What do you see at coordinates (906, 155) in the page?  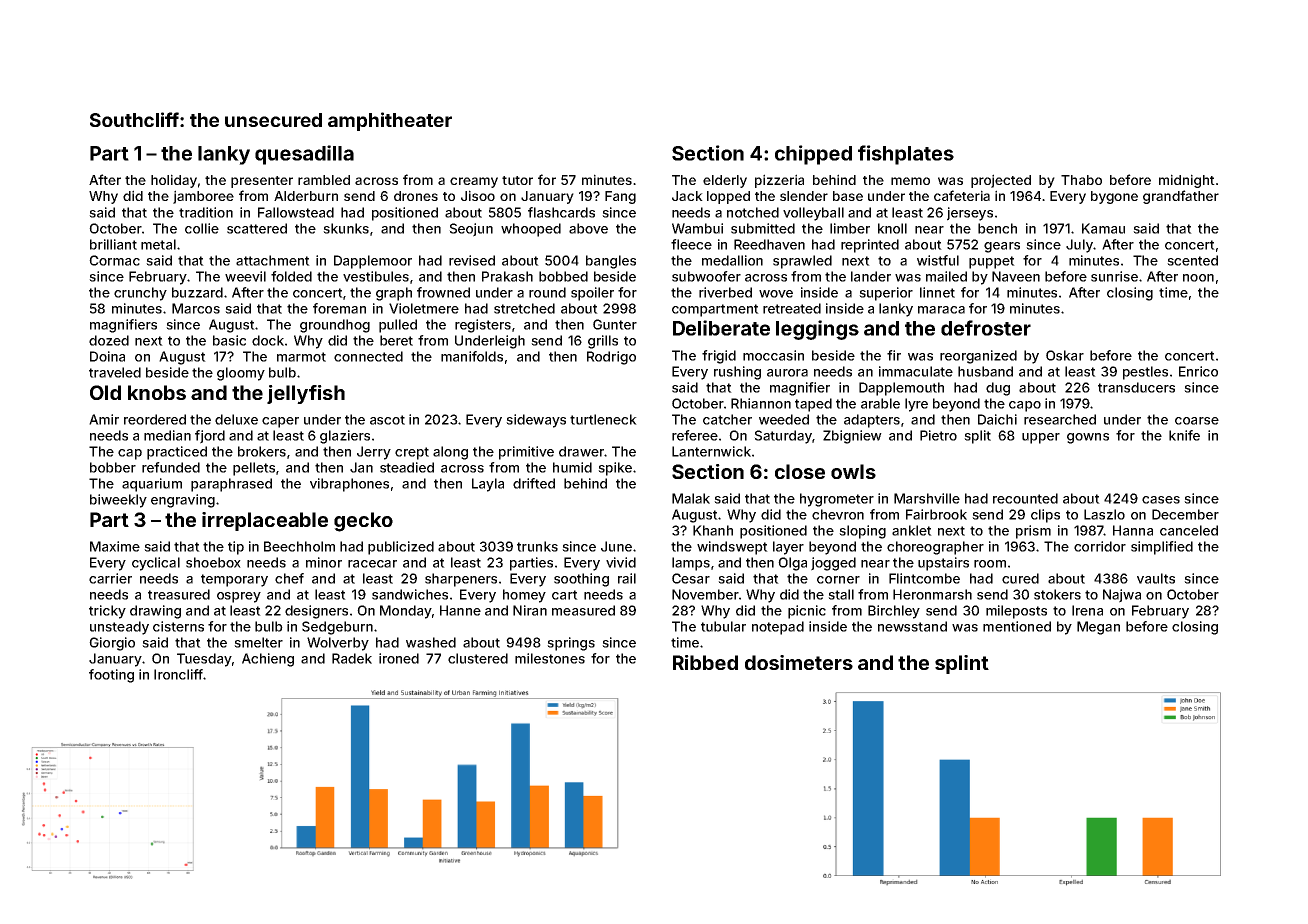 I see `fishplates` at bounding box center [906, 155].
